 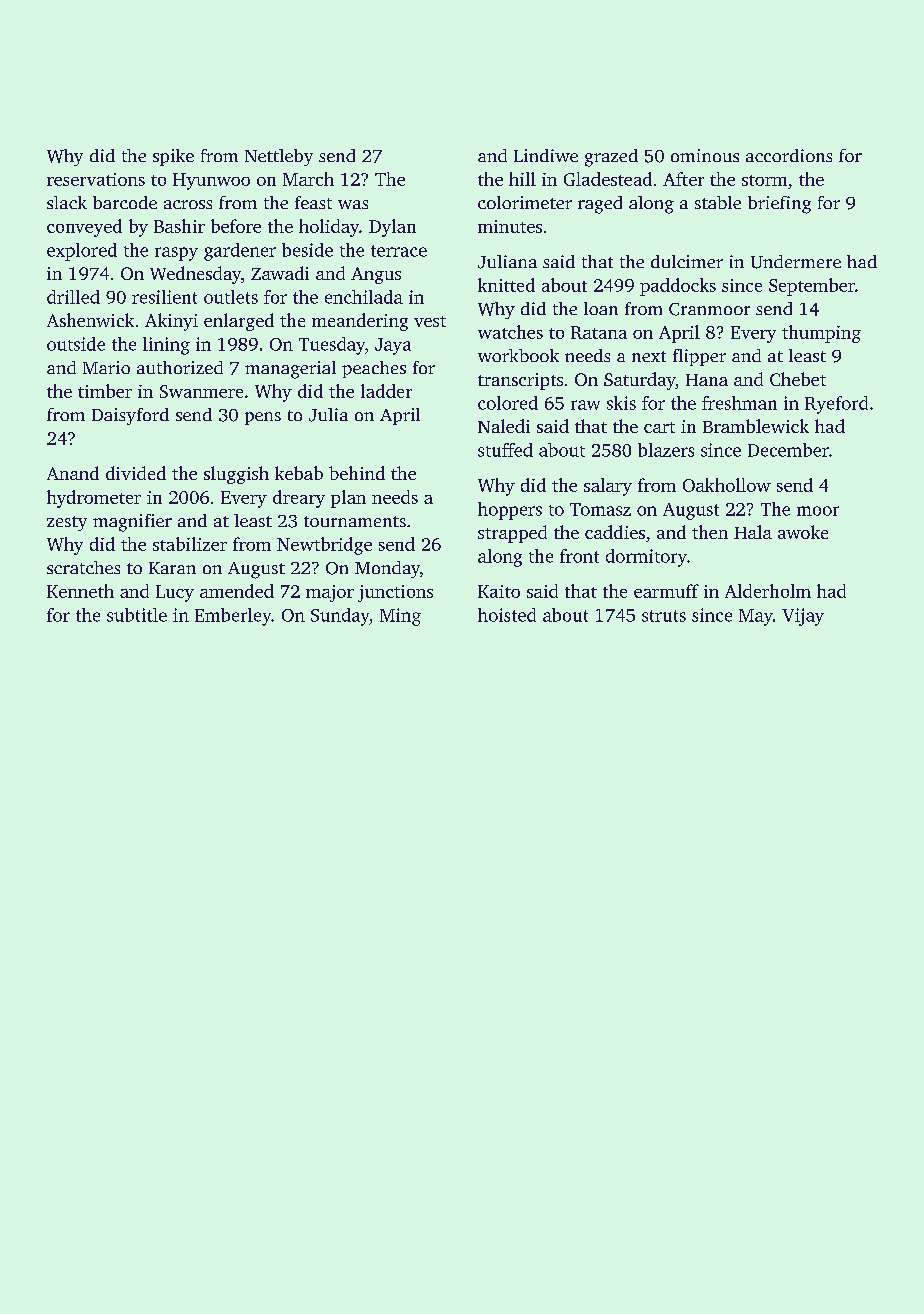 What do you see at coordinates (308, 179) in the screenshot?
I see `March` at bounding box center [308, 179].
